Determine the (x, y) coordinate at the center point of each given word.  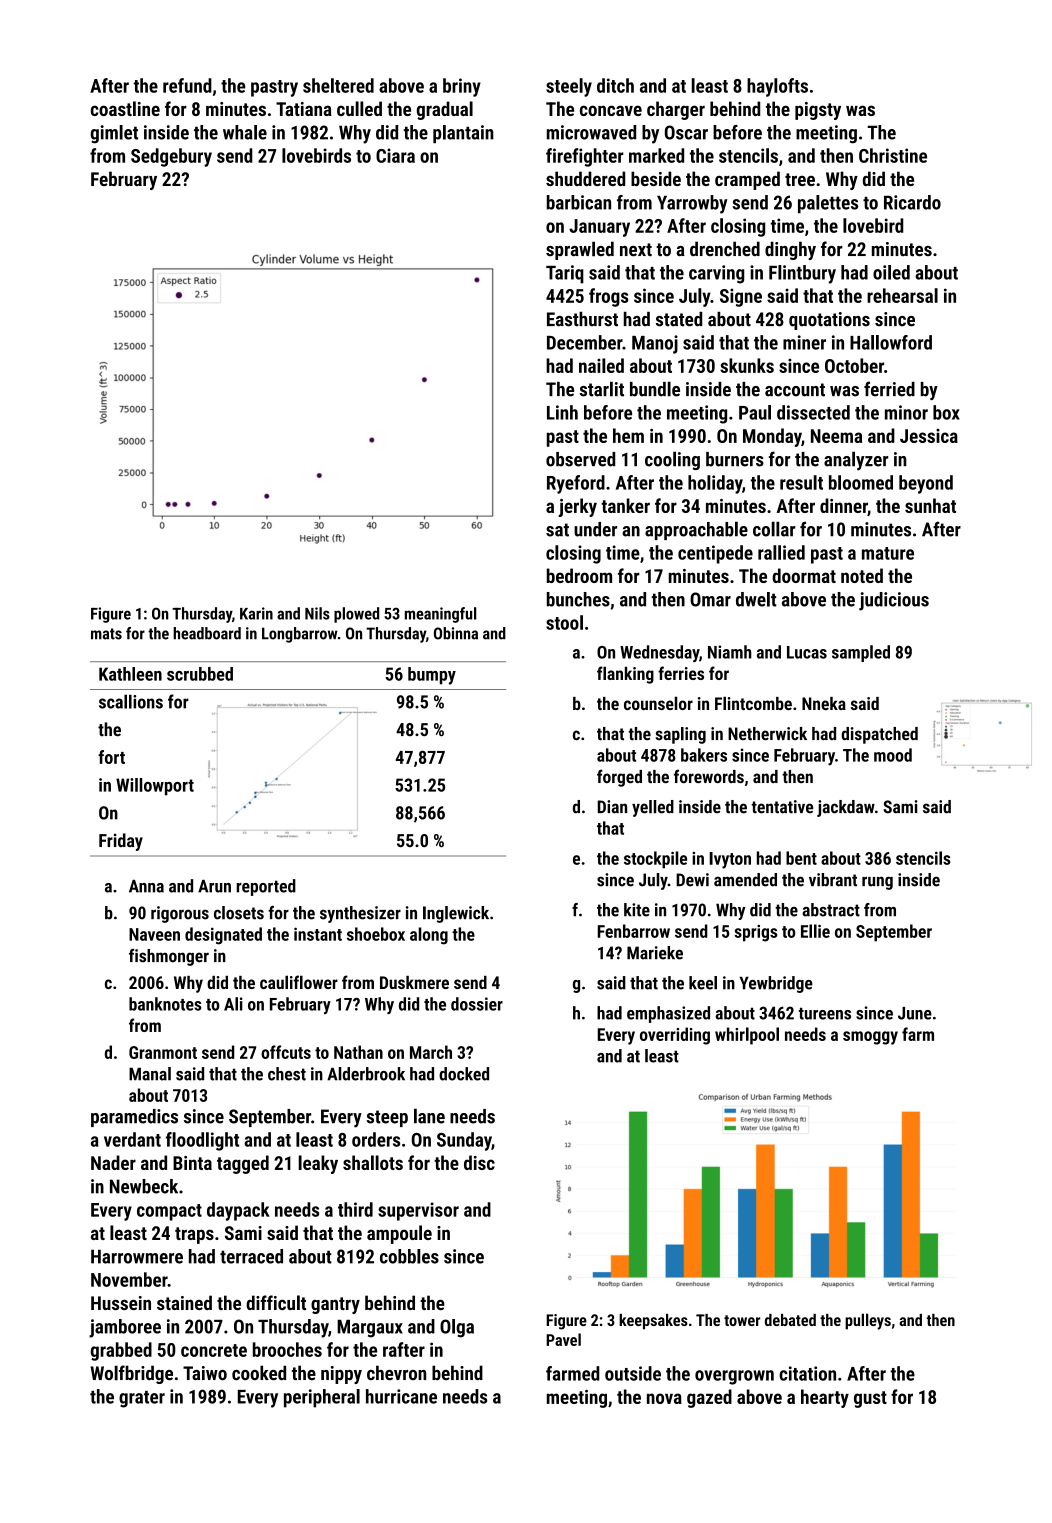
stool (564, 622)
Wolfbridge (131, 1374)
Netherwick (767, 734)
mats (106, 634)
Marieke (655, 953)
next (636, 250)
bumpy (432, 676)
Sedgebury (171, 157)
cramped (747, 180)
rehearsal (902, 295)
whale (245, 132)
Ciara (395, 155)
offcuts (286, 1052)
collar (774, 529)
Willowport (155, 787)
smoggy (870, 1038)
